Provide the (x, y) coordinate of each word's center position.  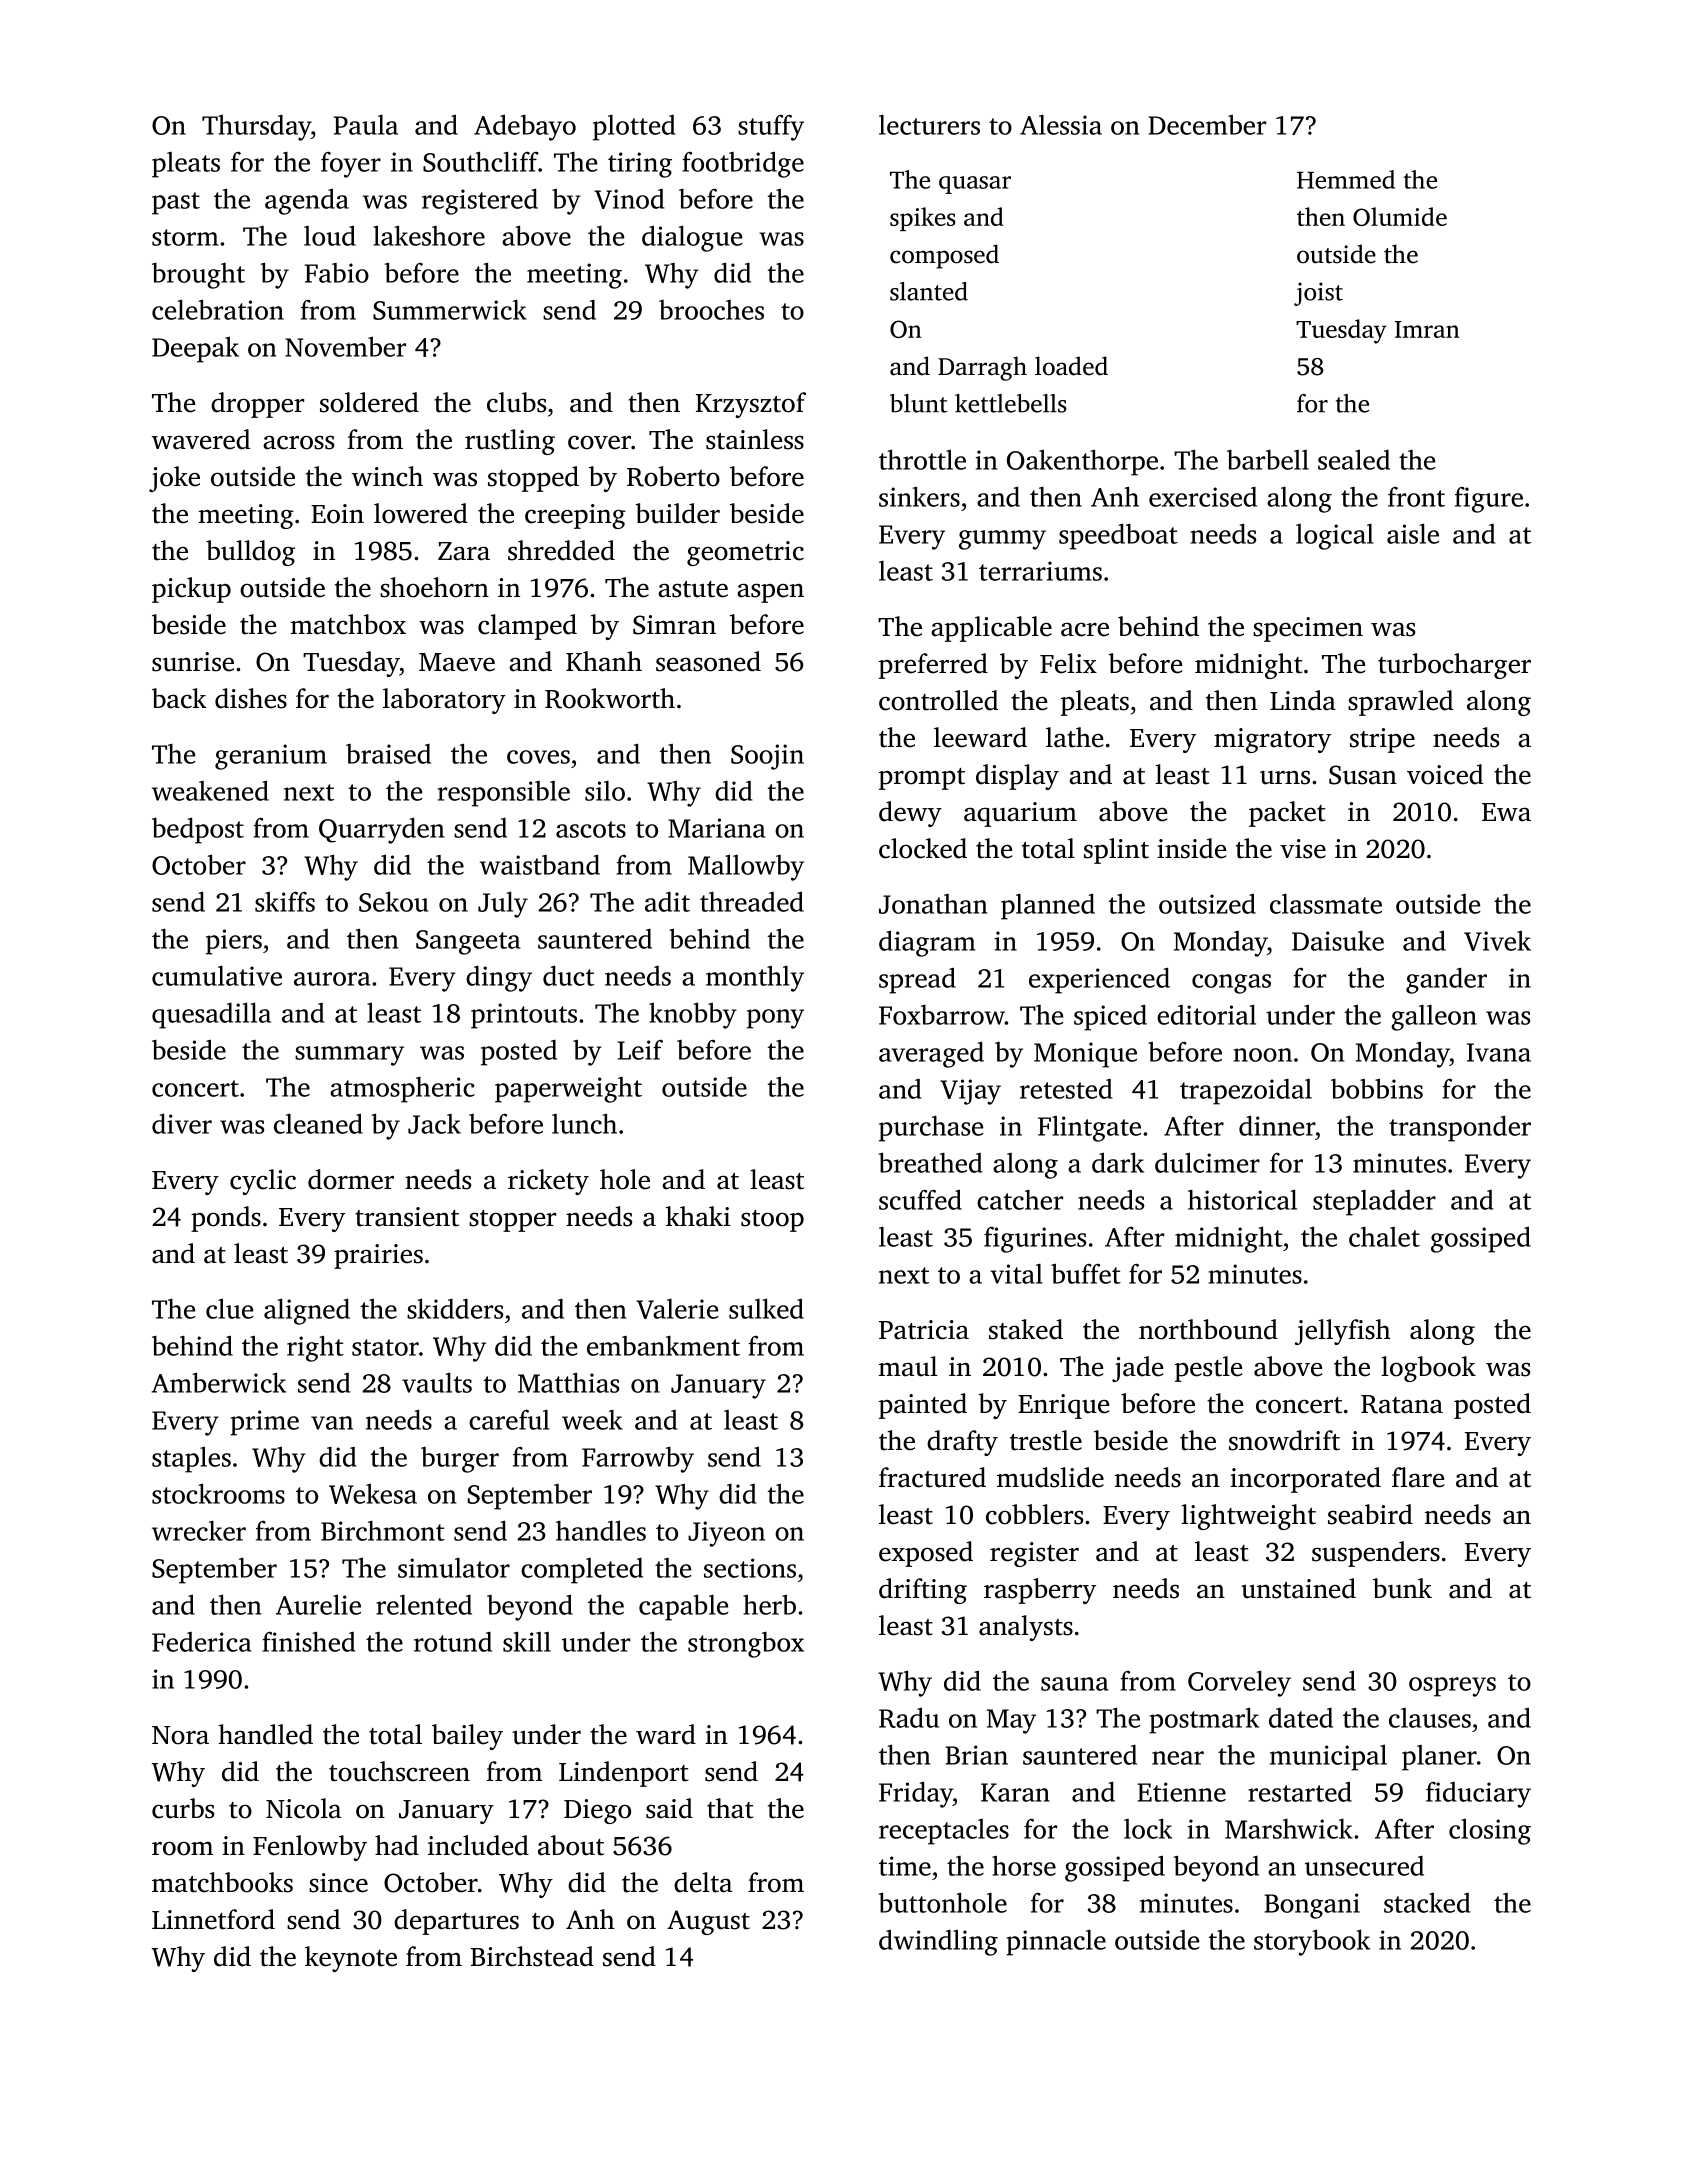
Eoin (337, 514)
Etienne (1181, 1792)
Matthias (568, 1382)
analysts (1026, 1628)
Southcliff (480, 161)
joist (1318, 294)
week (592, 1420)
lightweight (1248, 1517)
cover (599, 443)
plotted (634, 128)
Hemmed (1346, 179)
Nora (180, 1735)
